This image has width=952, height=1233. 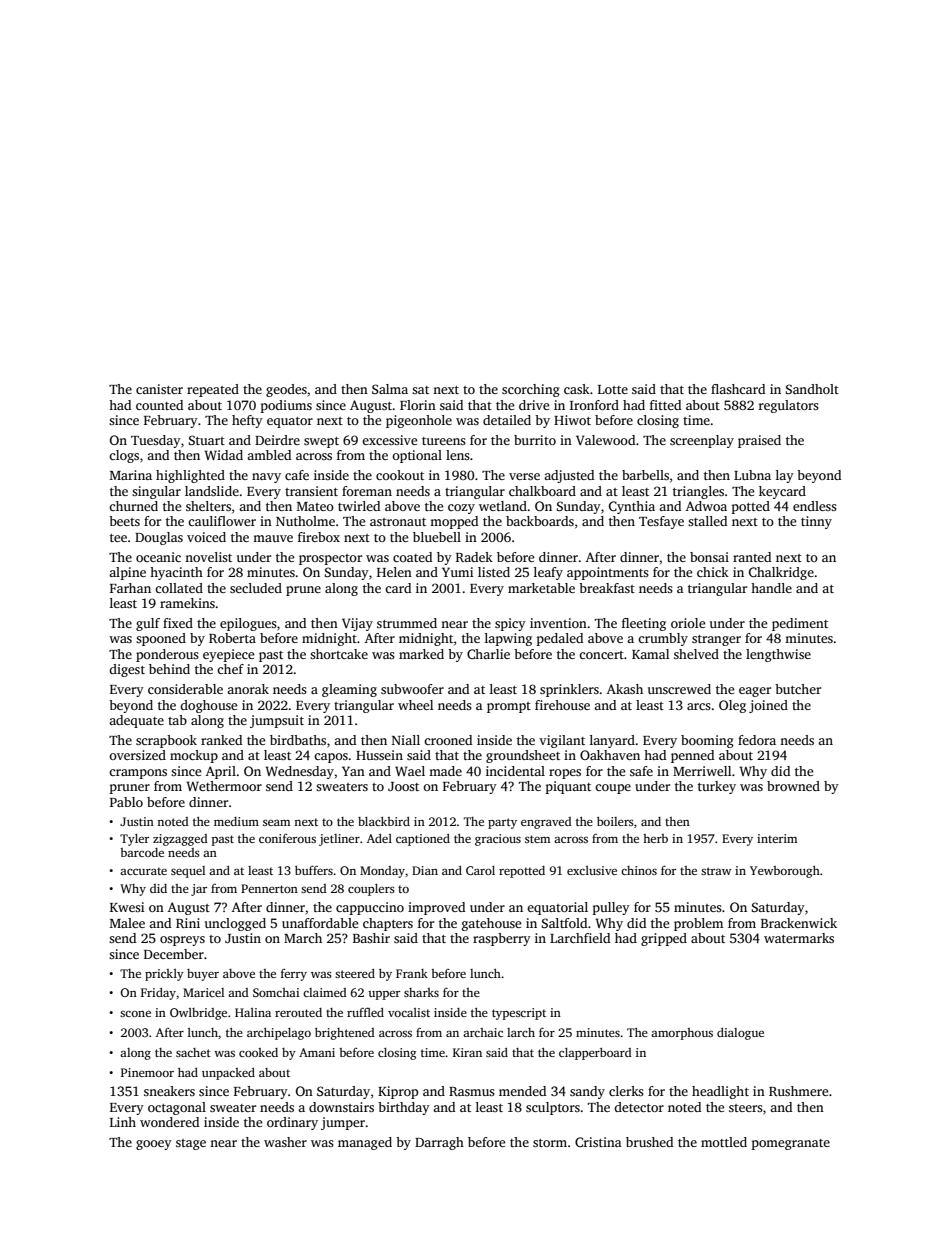 What do you see at coordinates (191, 1144) in the image?
I see `stage` at bounding box center [191, 1144].
